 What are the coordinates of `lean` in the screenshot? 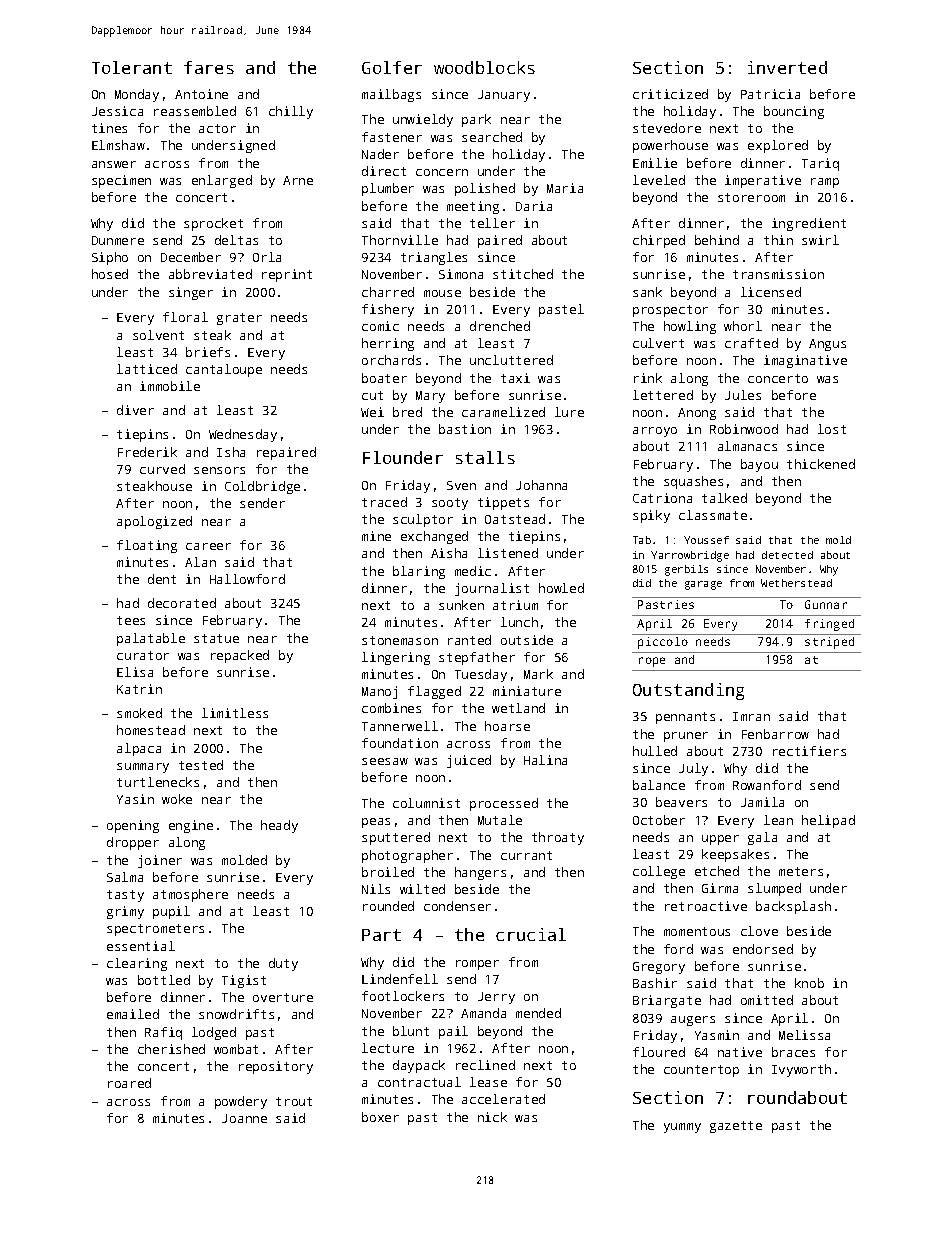 It's located at (778, 820).
